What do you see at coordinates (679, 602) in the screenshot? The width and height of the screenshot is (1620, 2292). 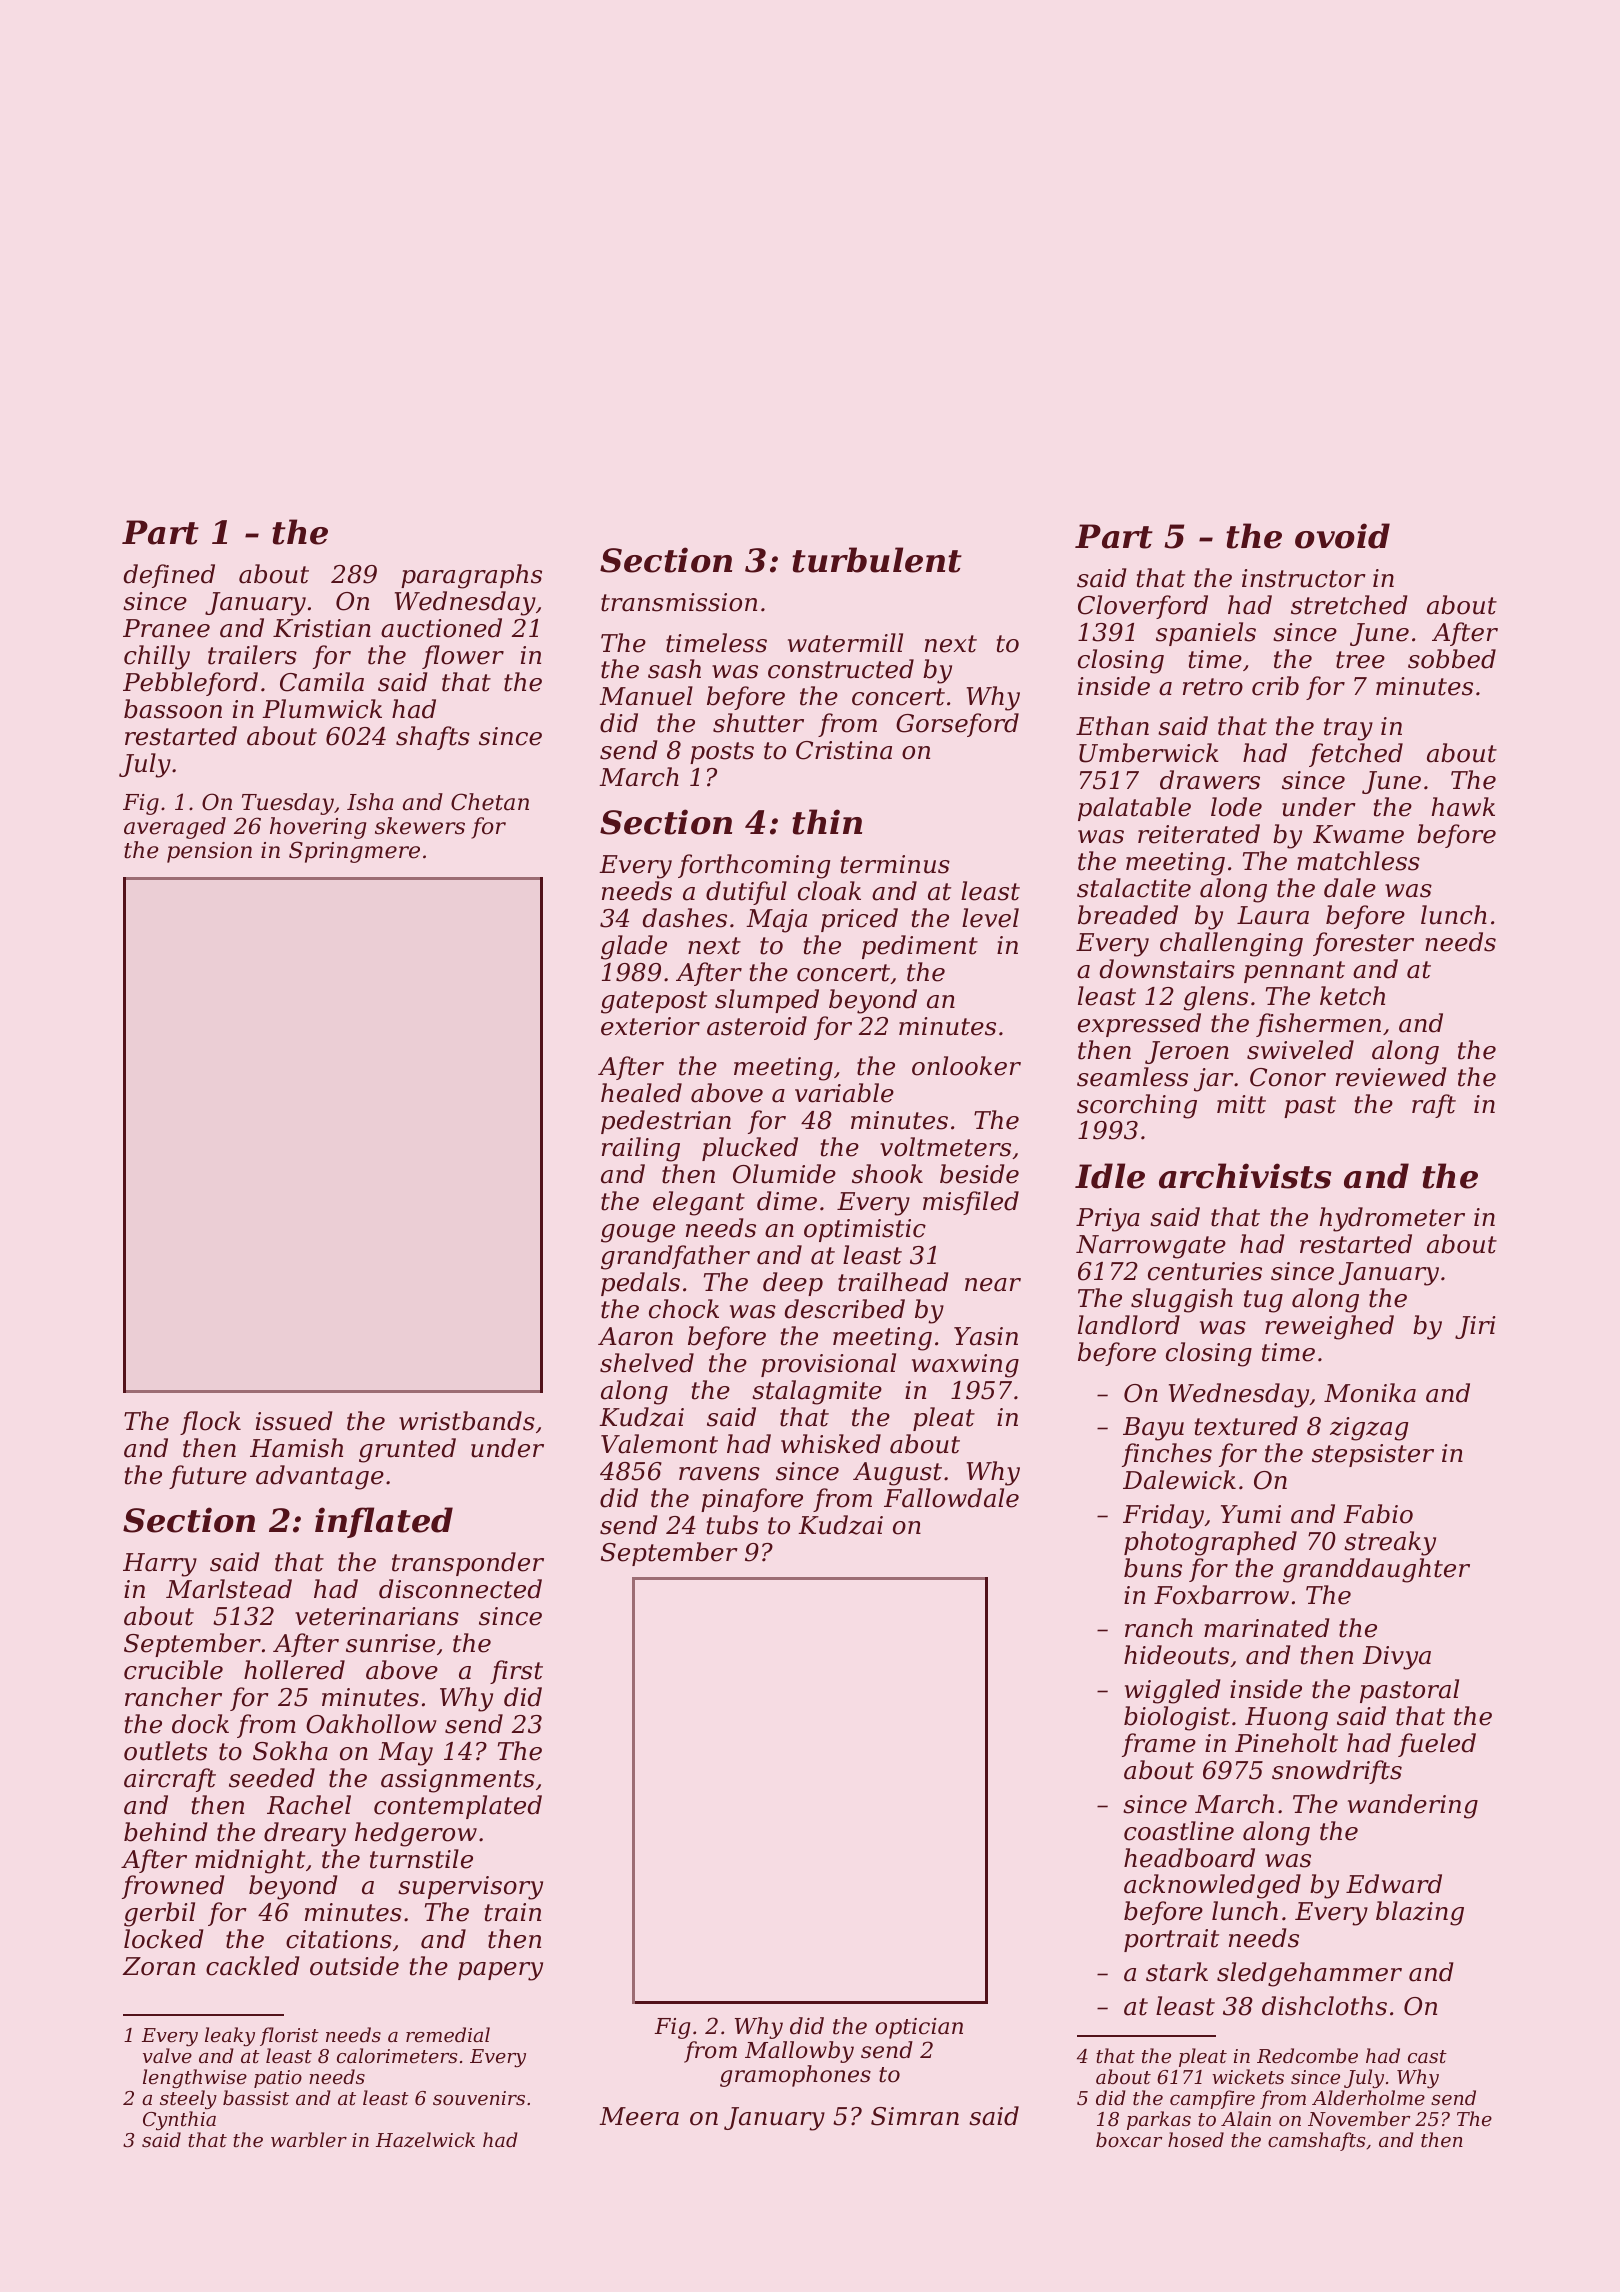 I see `transmission` at bounding box center [679, 602].
